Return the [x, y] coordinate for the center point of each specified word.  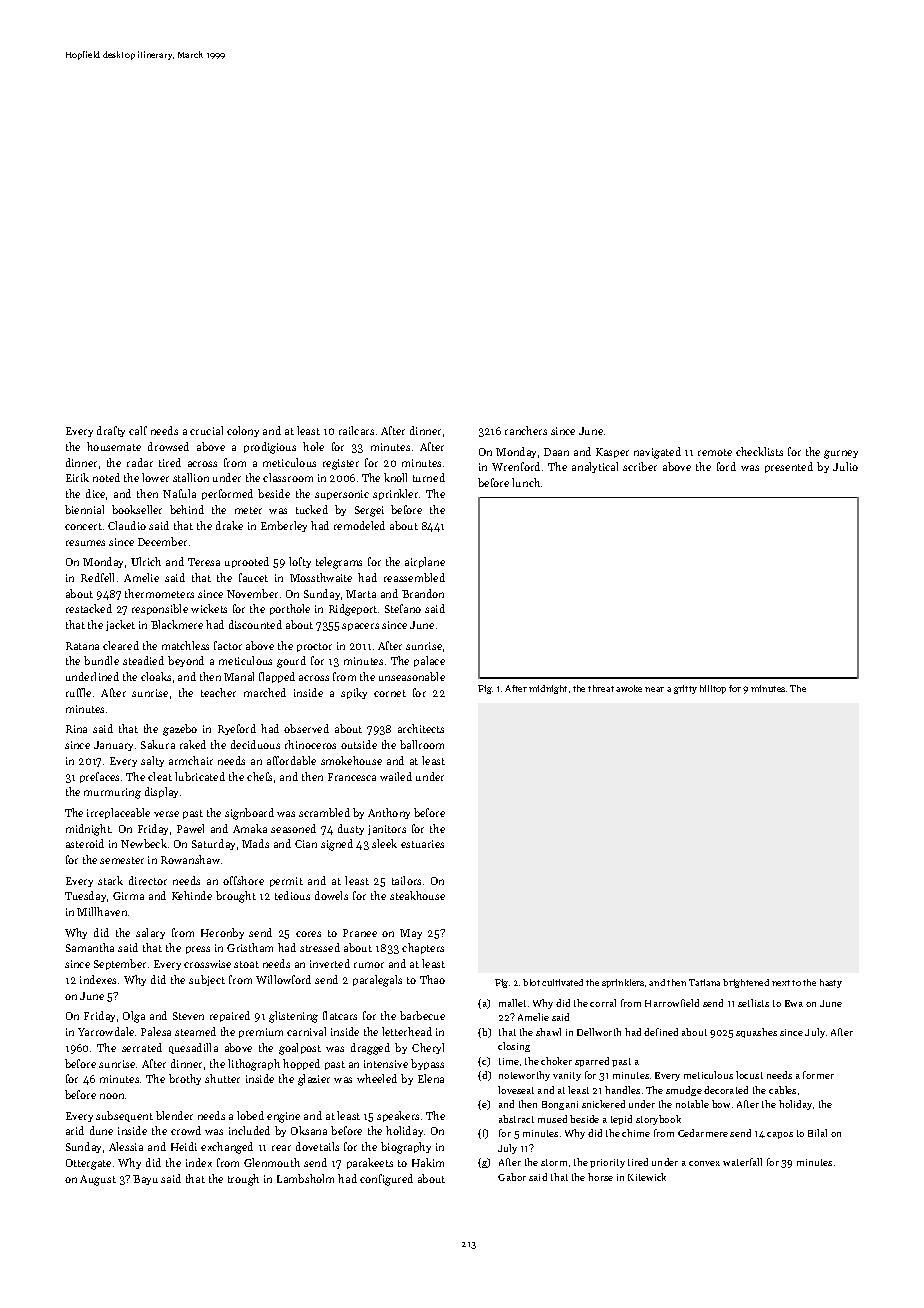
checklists [759, 451]
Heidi [184, 1146]
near [654, 689]
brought [236, 897]
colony [243, 431]
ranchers [526, 430]
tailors [406, 880]
